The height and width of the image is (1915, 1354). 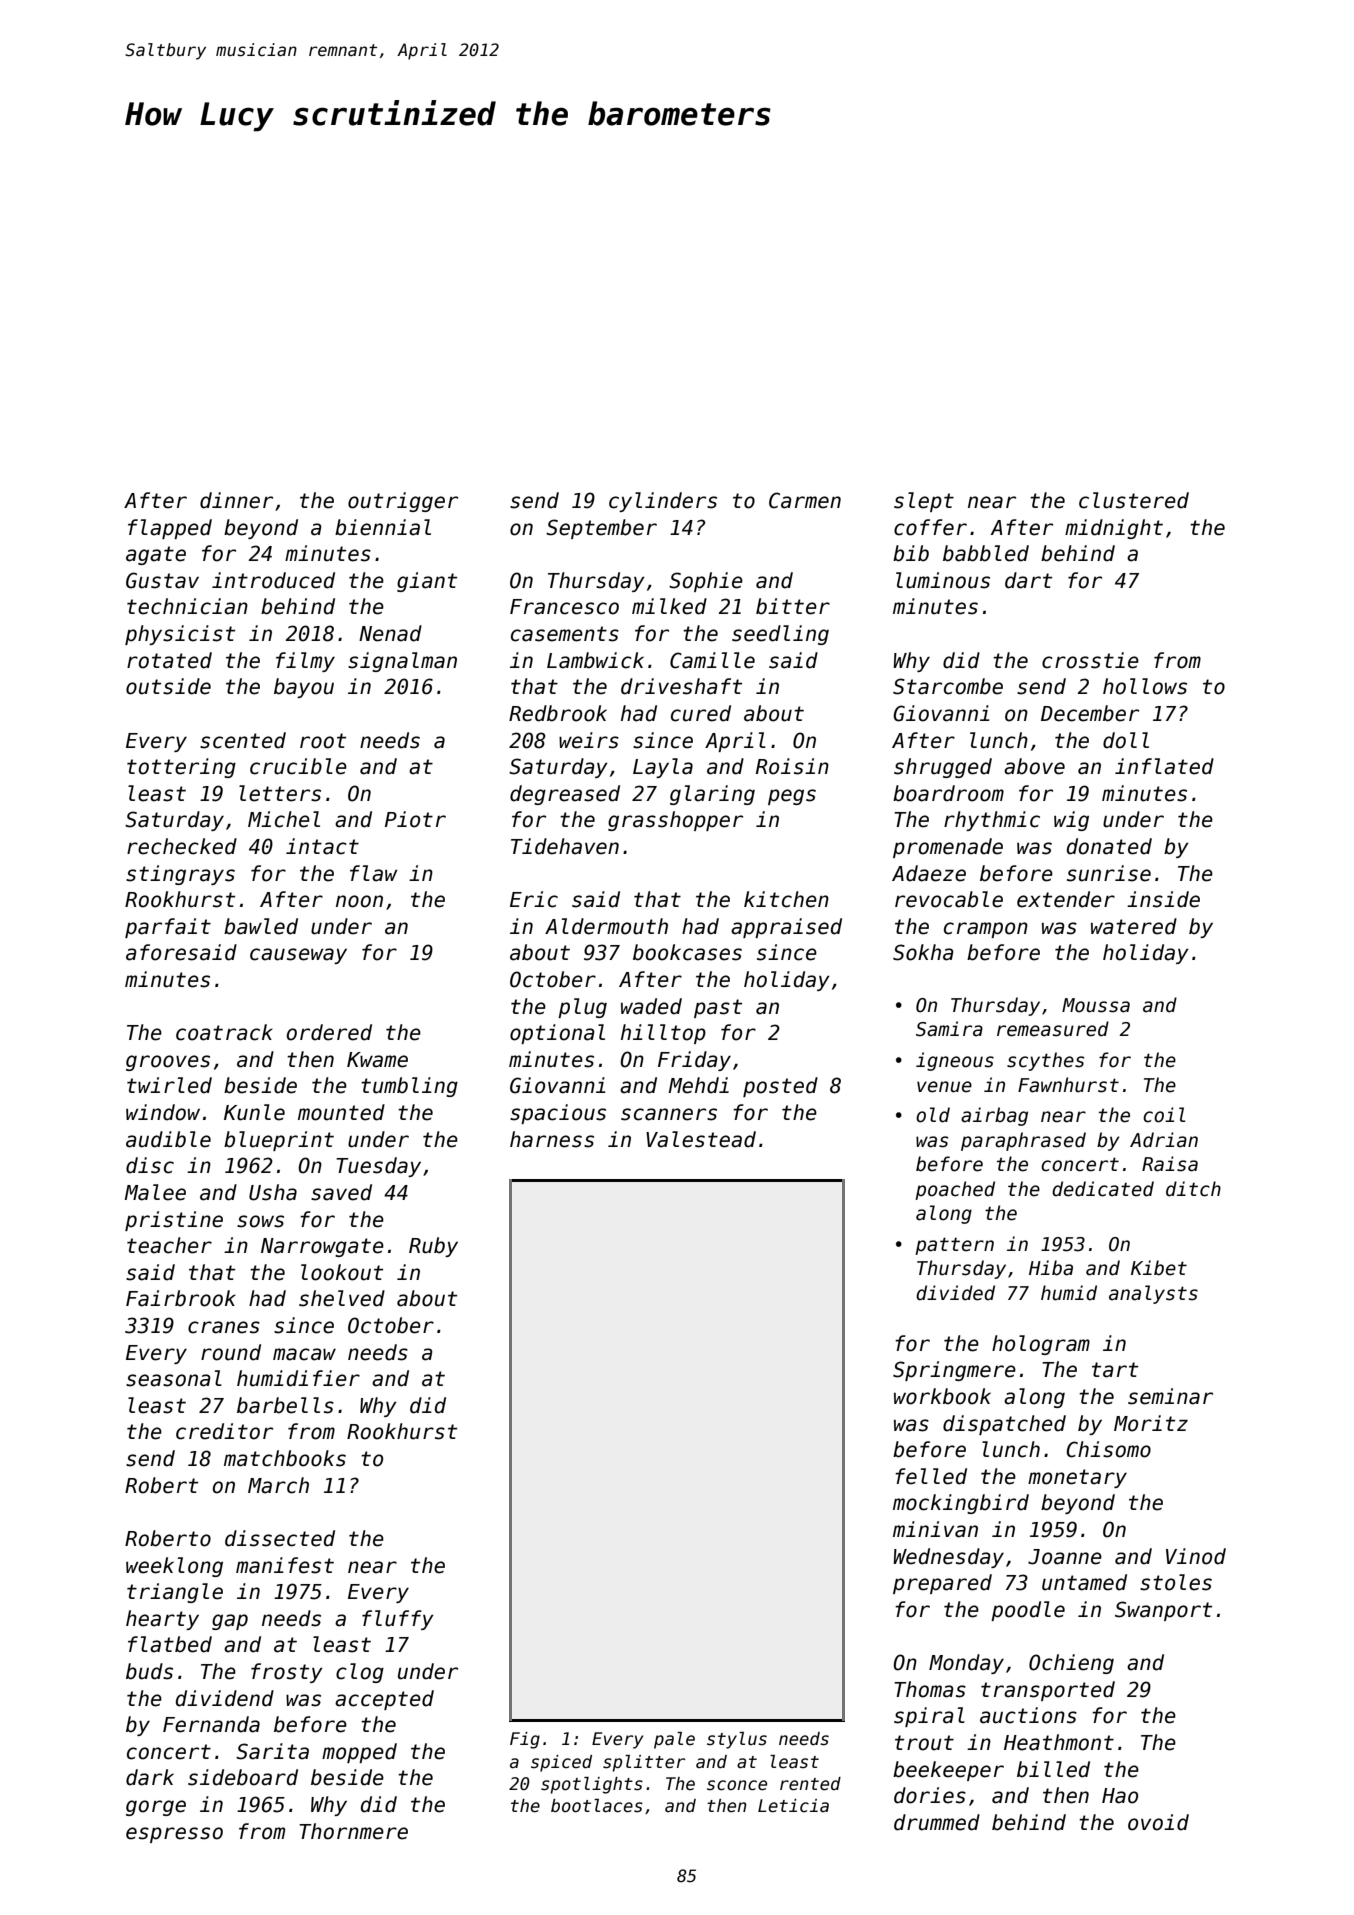 I want to click on cylinders, so click(x=663, y=502).
